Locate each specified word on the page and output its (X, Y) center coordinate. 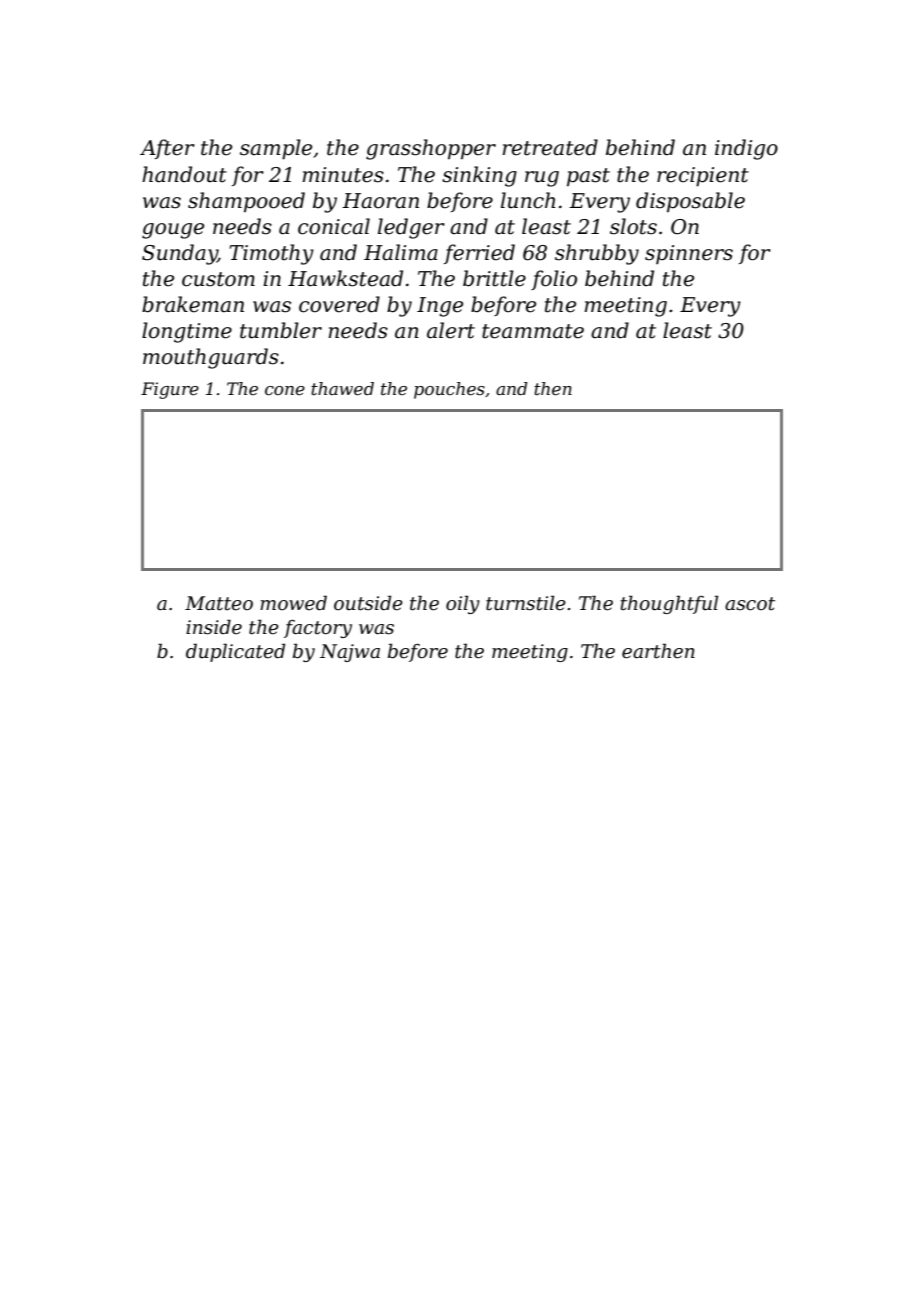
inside (214, 627)
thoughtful (669, 604)
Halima (401, 252)
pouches (449, 390)
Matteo (219, 603)
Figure (170, 390)
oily (463, 604)
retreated (550, 147)
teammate (533, 331)
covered (339, 304)
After (167, 149)
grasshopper (431, 149)
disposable (690, 202)
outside (368, 603)
